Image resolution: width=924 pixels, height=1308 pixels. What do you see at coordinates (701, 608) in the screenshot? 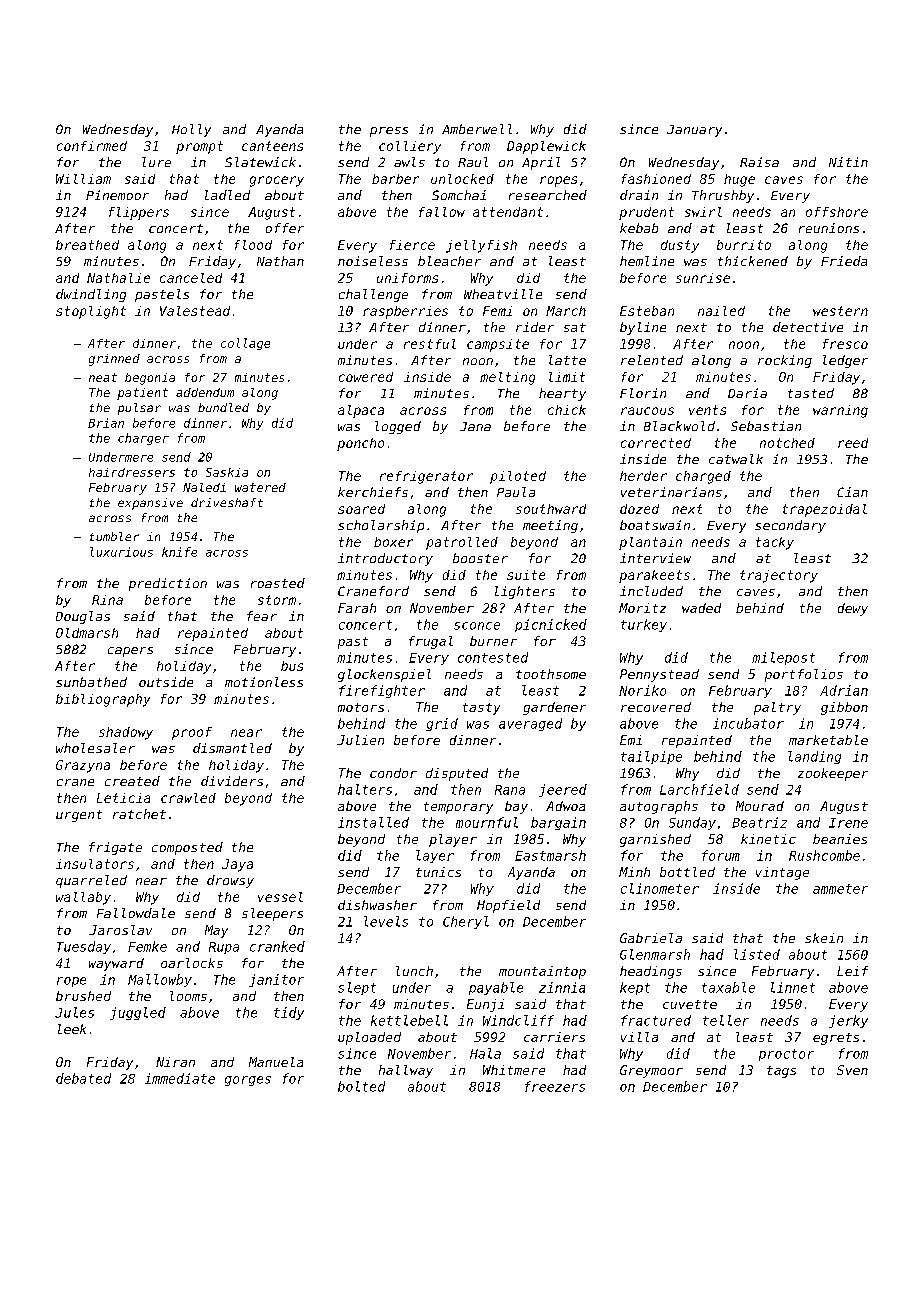
I see `waded` at bounding box center [701, 608].
